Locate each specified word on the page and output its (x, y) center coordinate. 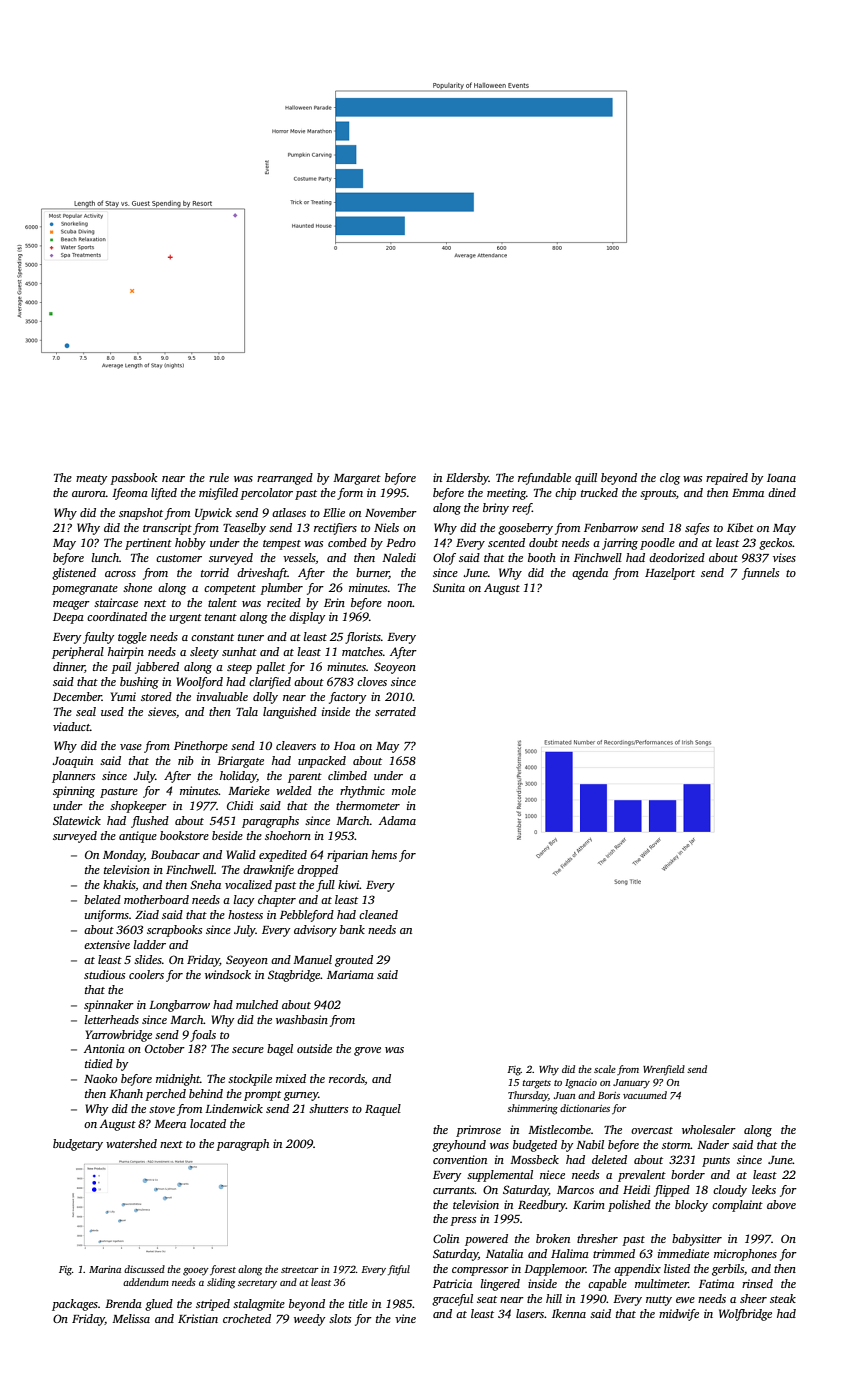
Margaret (357, 479)
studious (104, 974)
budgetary (78, 1145)
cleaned (378, 914)
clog (670, 479)
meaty (91, 480)
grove (367, 1051)
